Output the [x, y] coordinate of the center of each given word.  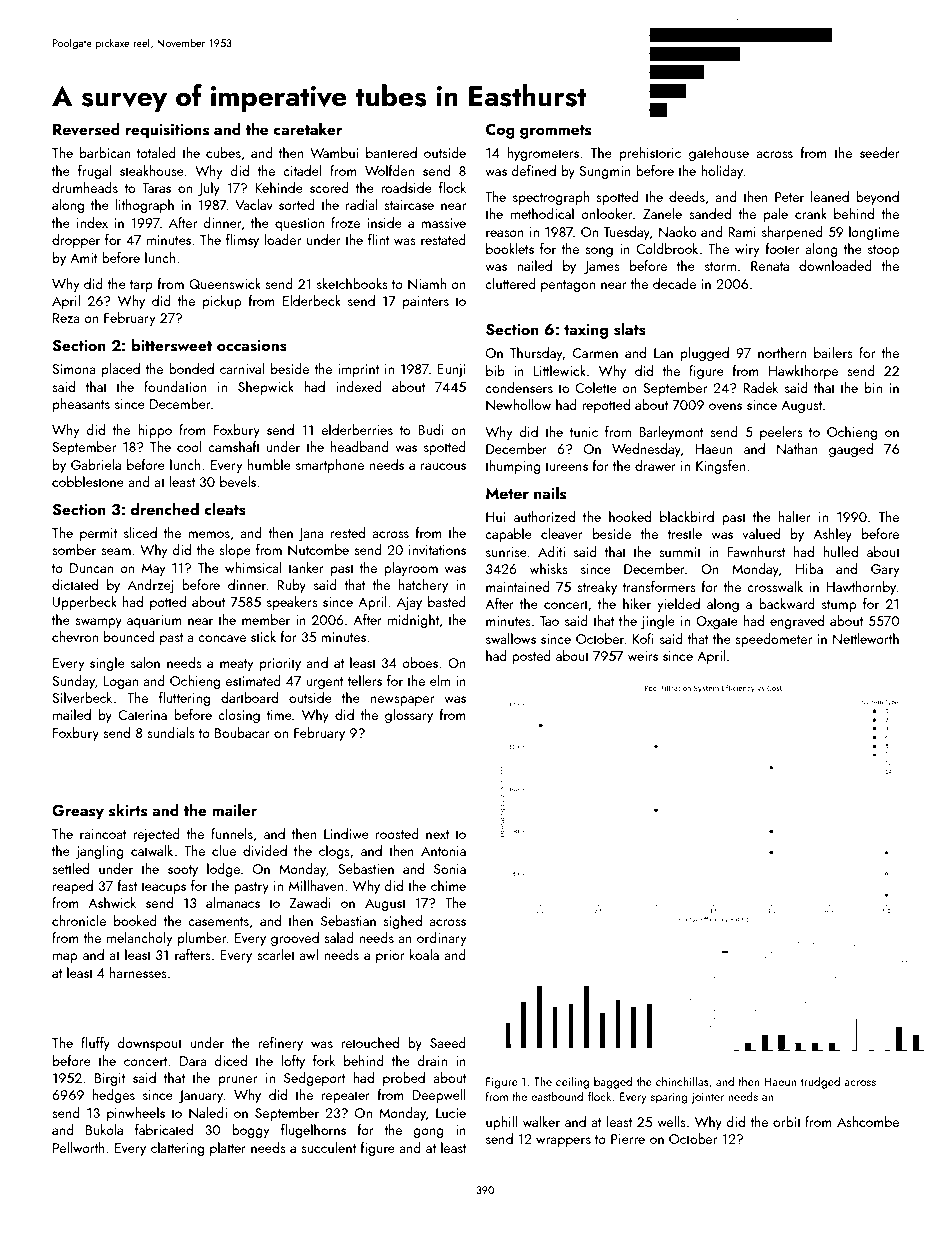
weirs [643, 656]
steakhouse [152, 170]
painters [426, 302]
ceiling [572, 1082]
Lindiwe [346, 833]
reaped [73, 887]
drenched [164, 508]
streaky [597, 588]
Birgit [110, 1079]
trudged [820, 1082]
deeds [687, 196]
